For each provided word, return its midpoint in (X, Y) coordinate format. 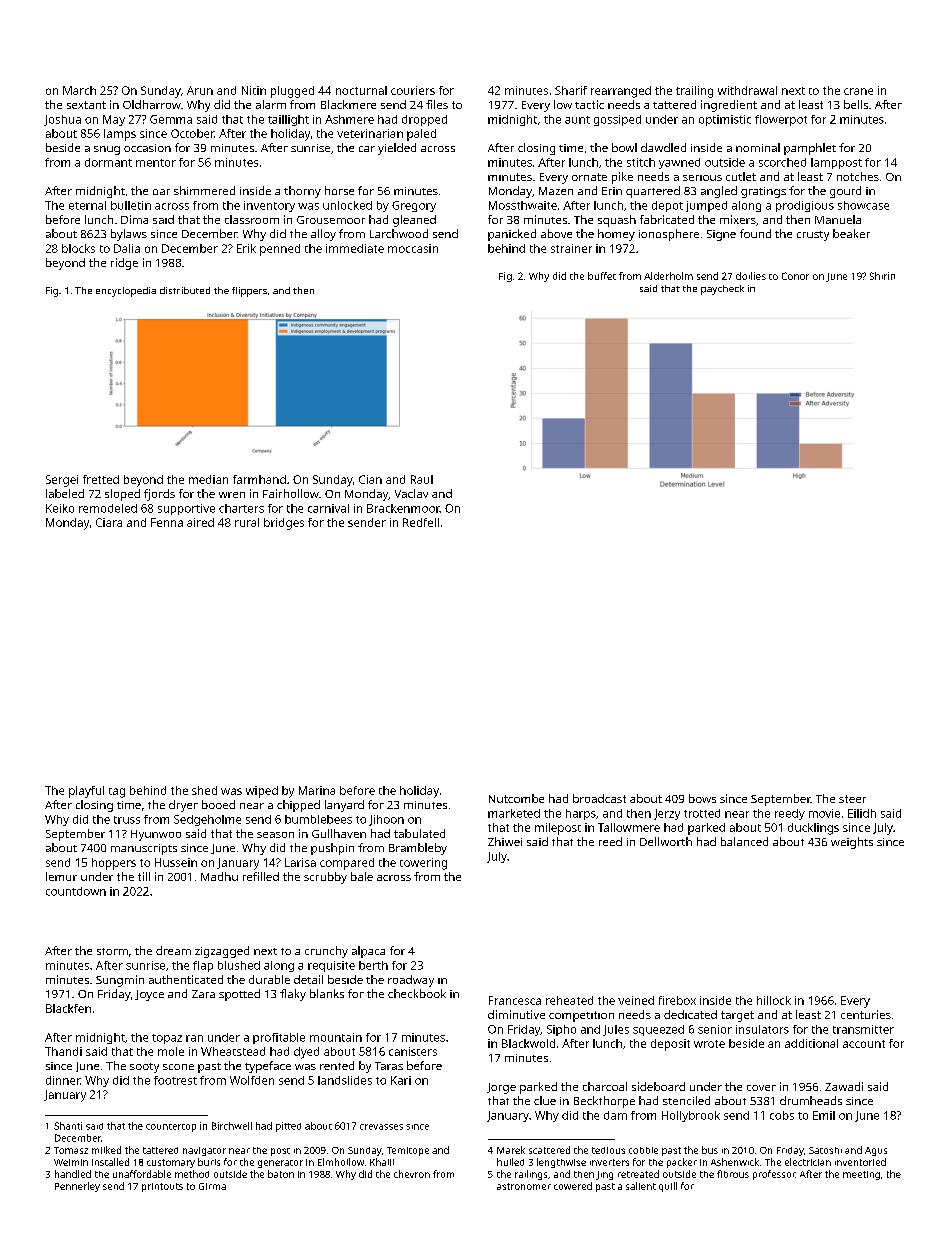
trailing (694, 92)
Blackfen (68, 1008)
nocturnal (361, 90)
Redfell (421, 522)
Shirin (882, 276)
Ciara (109, 522)
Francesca (515, 1000)
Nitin (254, 90)
